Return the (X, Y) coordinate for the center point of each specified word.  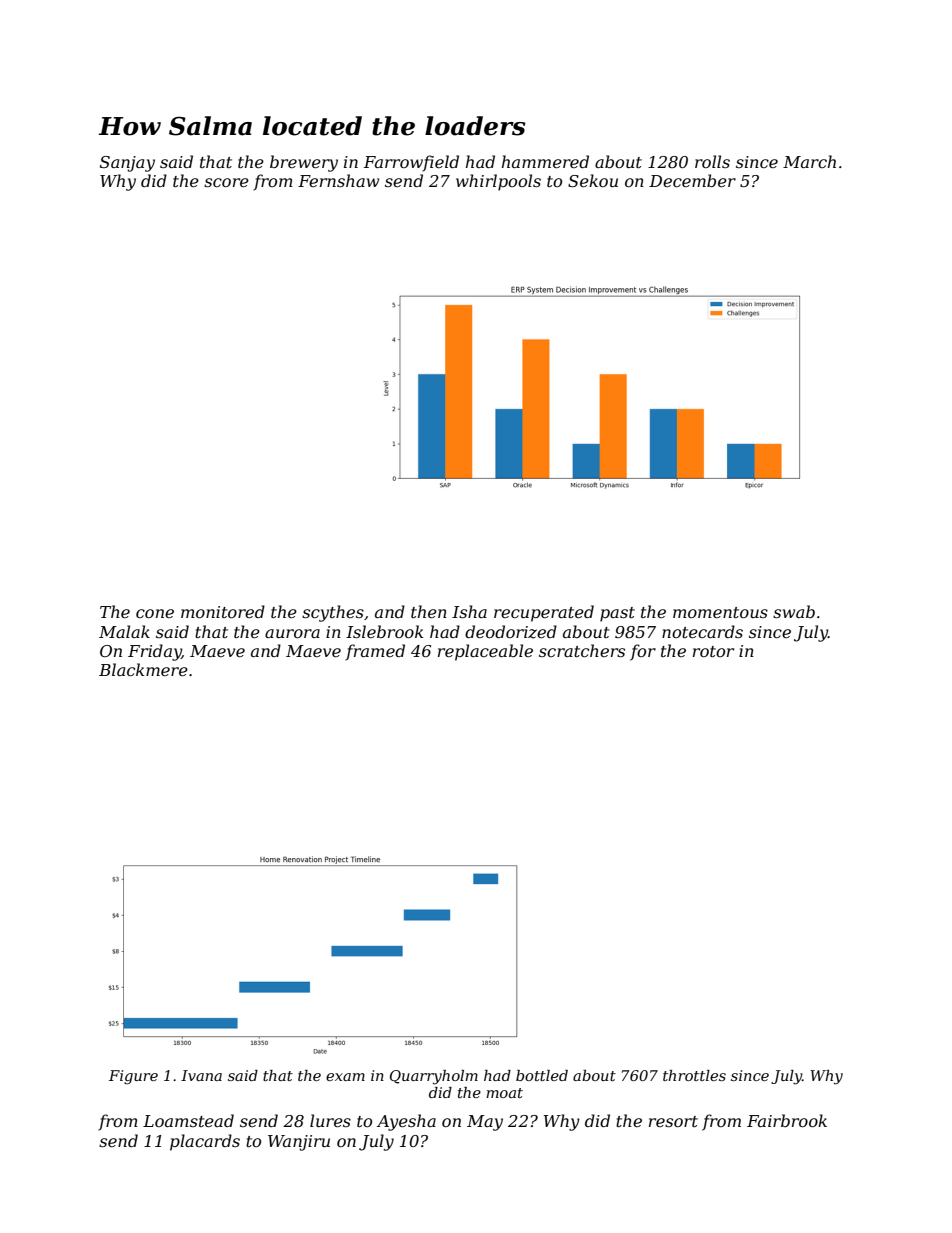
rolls (712, 161)
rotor (713, 651)
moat (504, 1093)
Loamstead (188, 1120)
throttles (694, 1075)
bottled (542, 1075)
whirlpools (498, 182)
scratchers (582, 650)
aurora (292, 633)
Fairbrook (787, 1120)
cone (155, 613)
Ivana (201, 1075)
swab (794, 611)
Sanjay (127, 164)
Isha (469, 611)
